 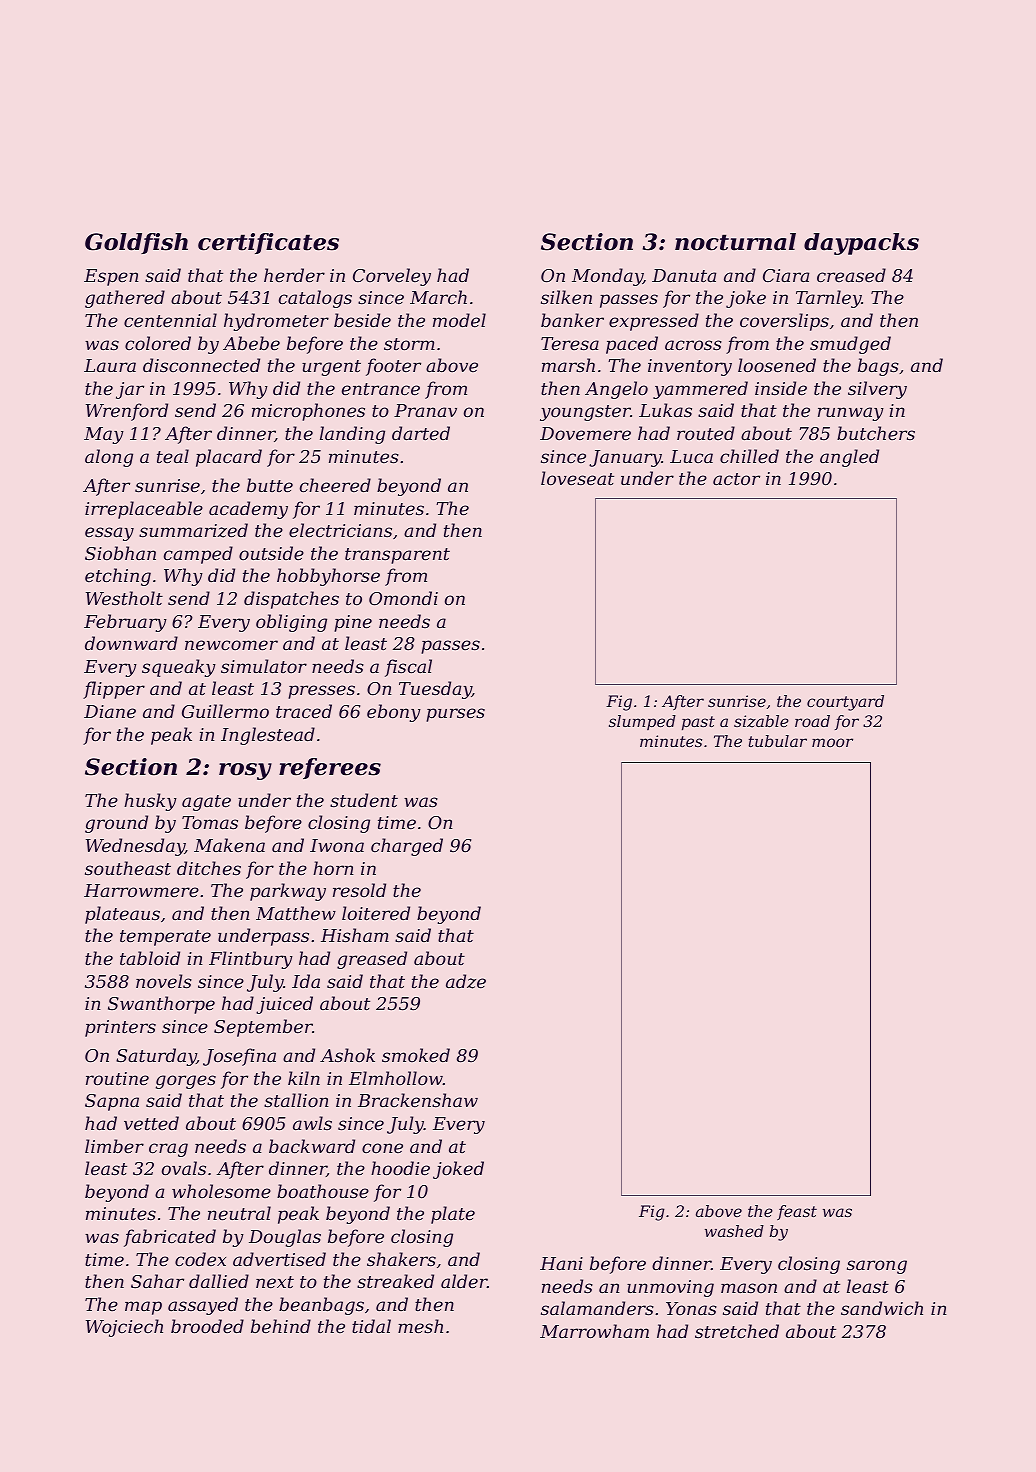 What do you see at coordinates (110, 365) in the screenshot?
I see `Laura` at bounding box center [110, 365].
